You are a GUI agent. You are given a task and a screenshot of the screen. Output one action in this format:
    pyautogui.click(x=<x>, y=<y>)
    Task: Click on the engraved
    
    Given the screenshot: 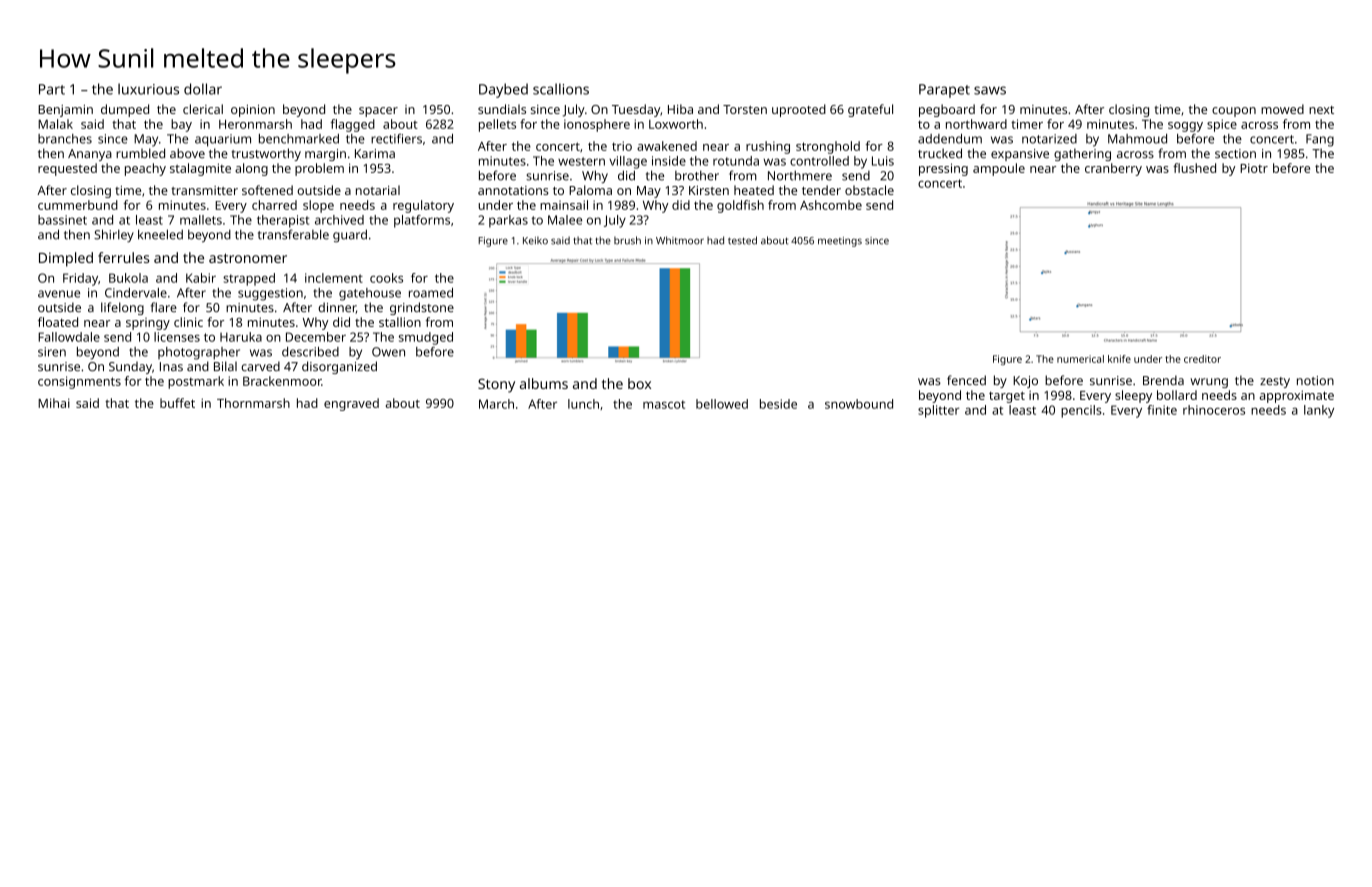 What is the action you would take?
    pyautogui.click(x=351, y=404)
